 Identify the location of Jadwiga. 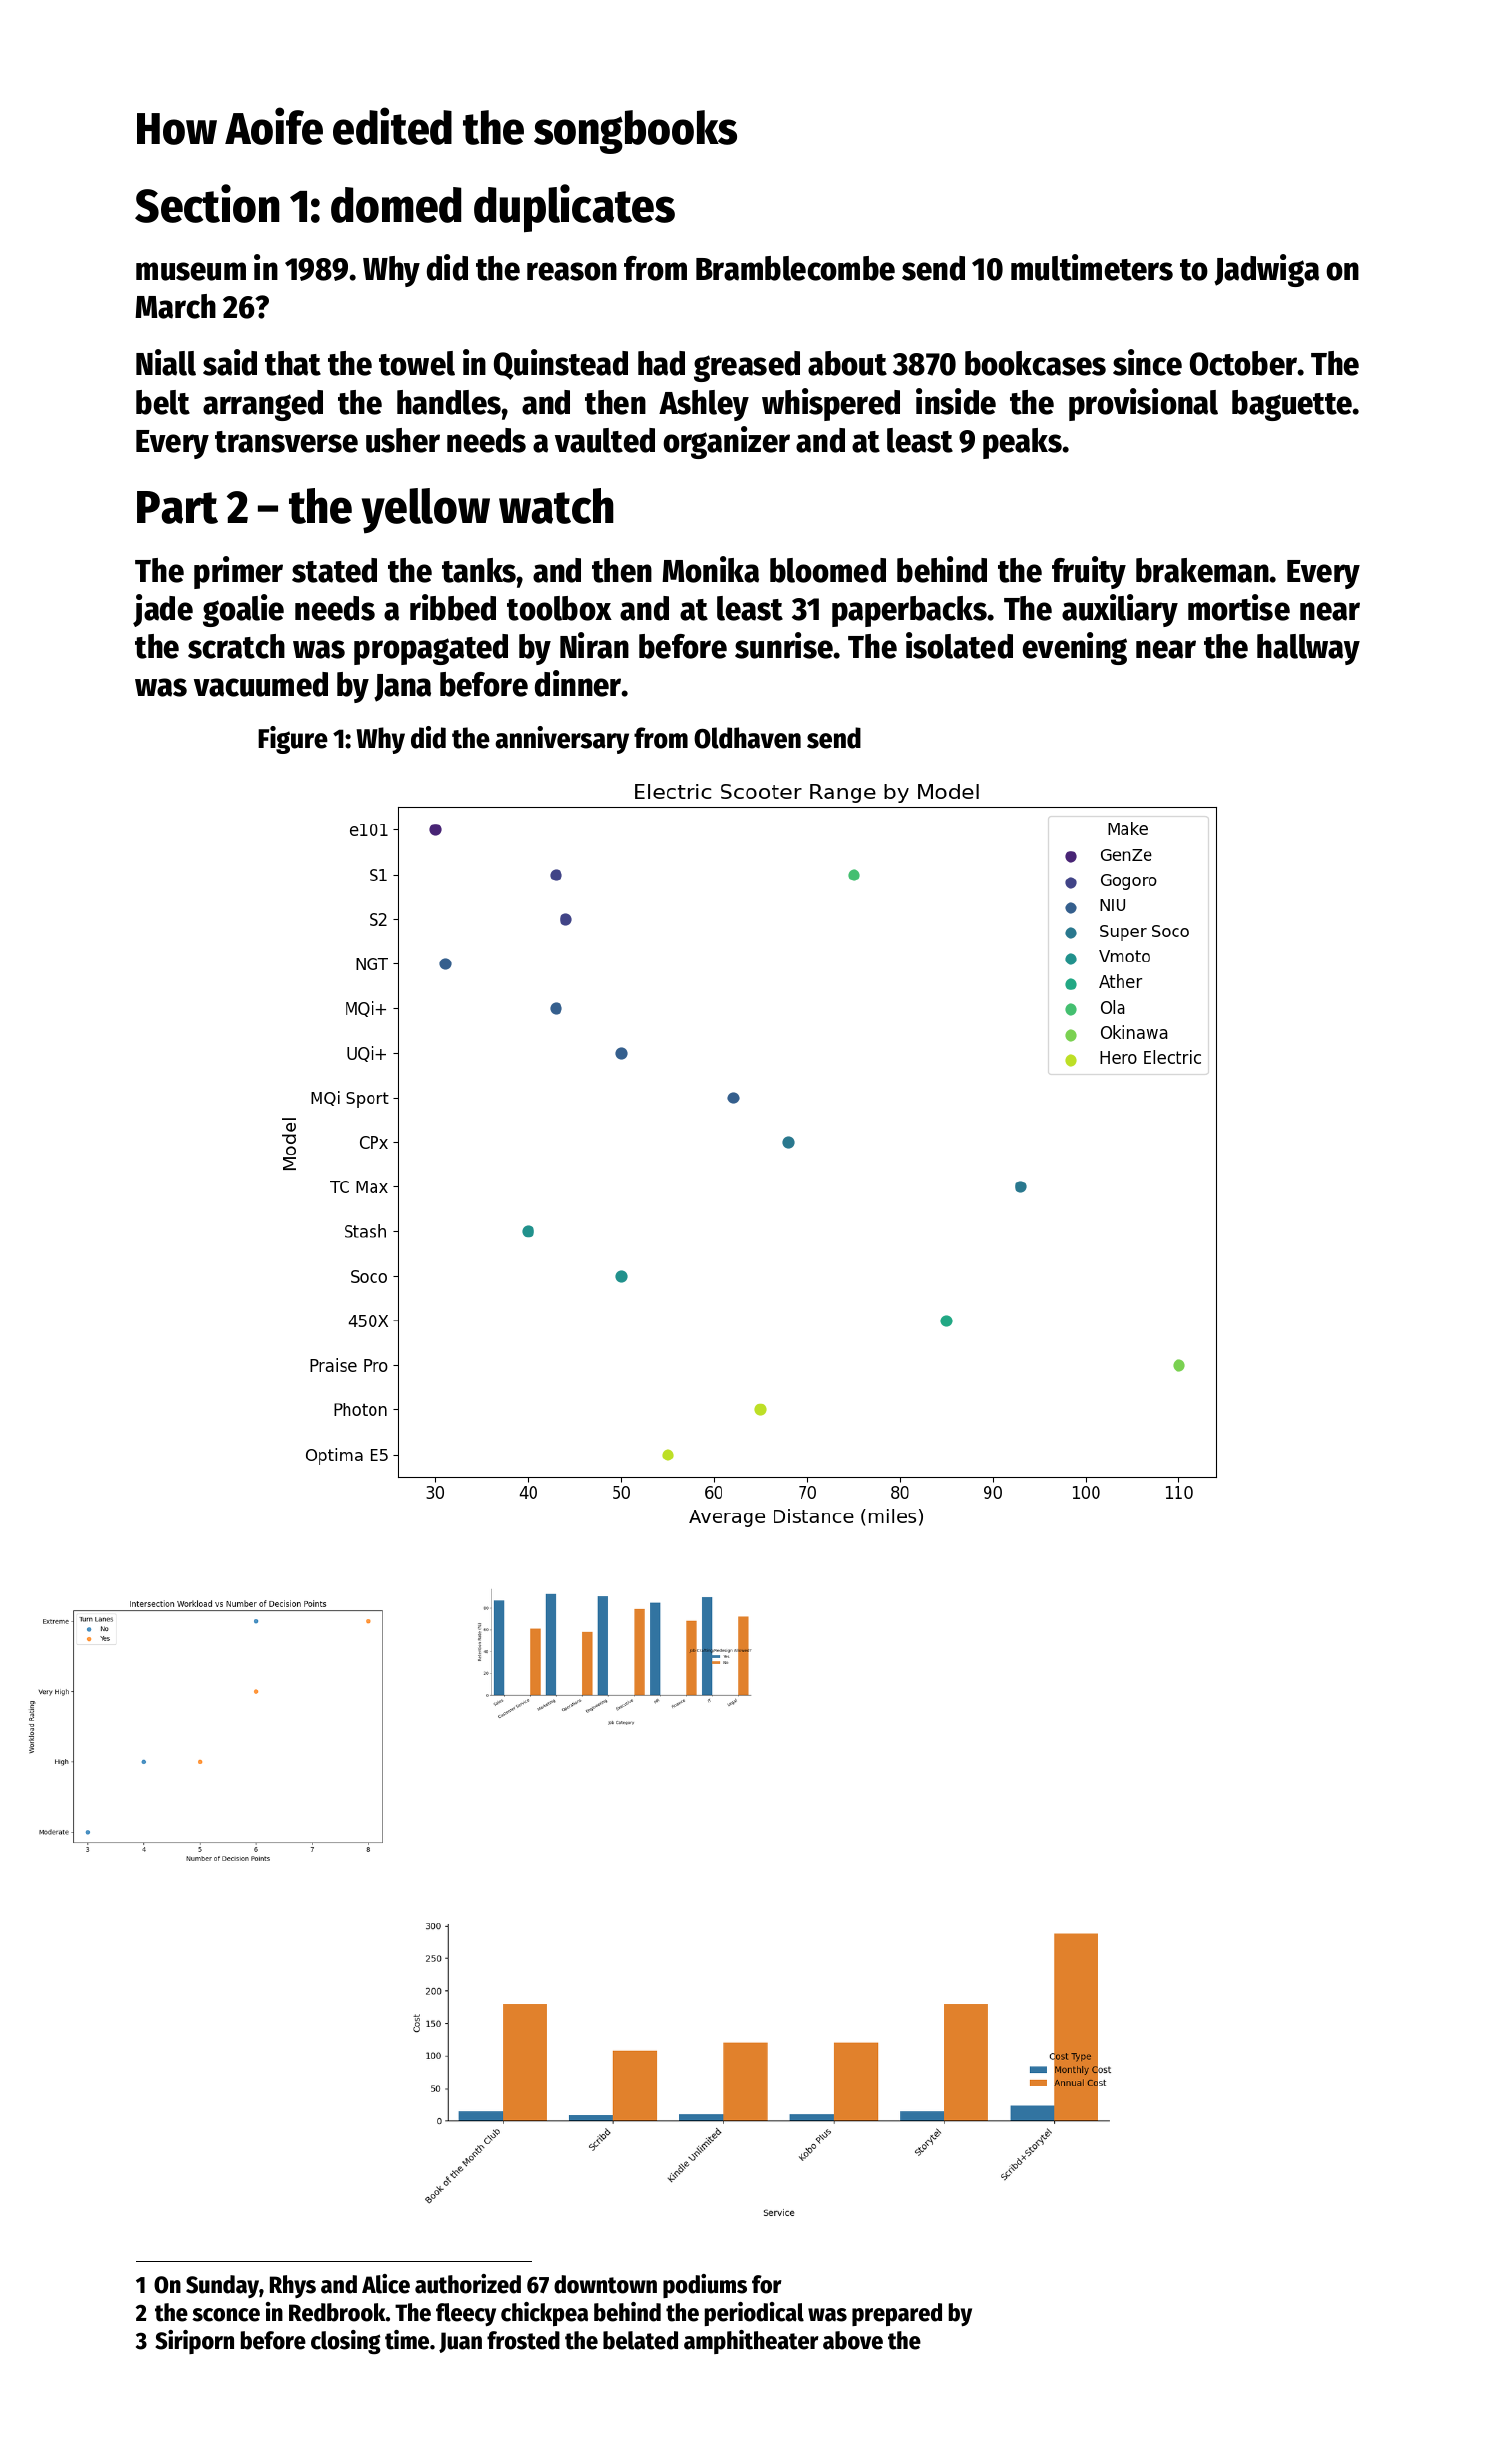
(1266, 270).
